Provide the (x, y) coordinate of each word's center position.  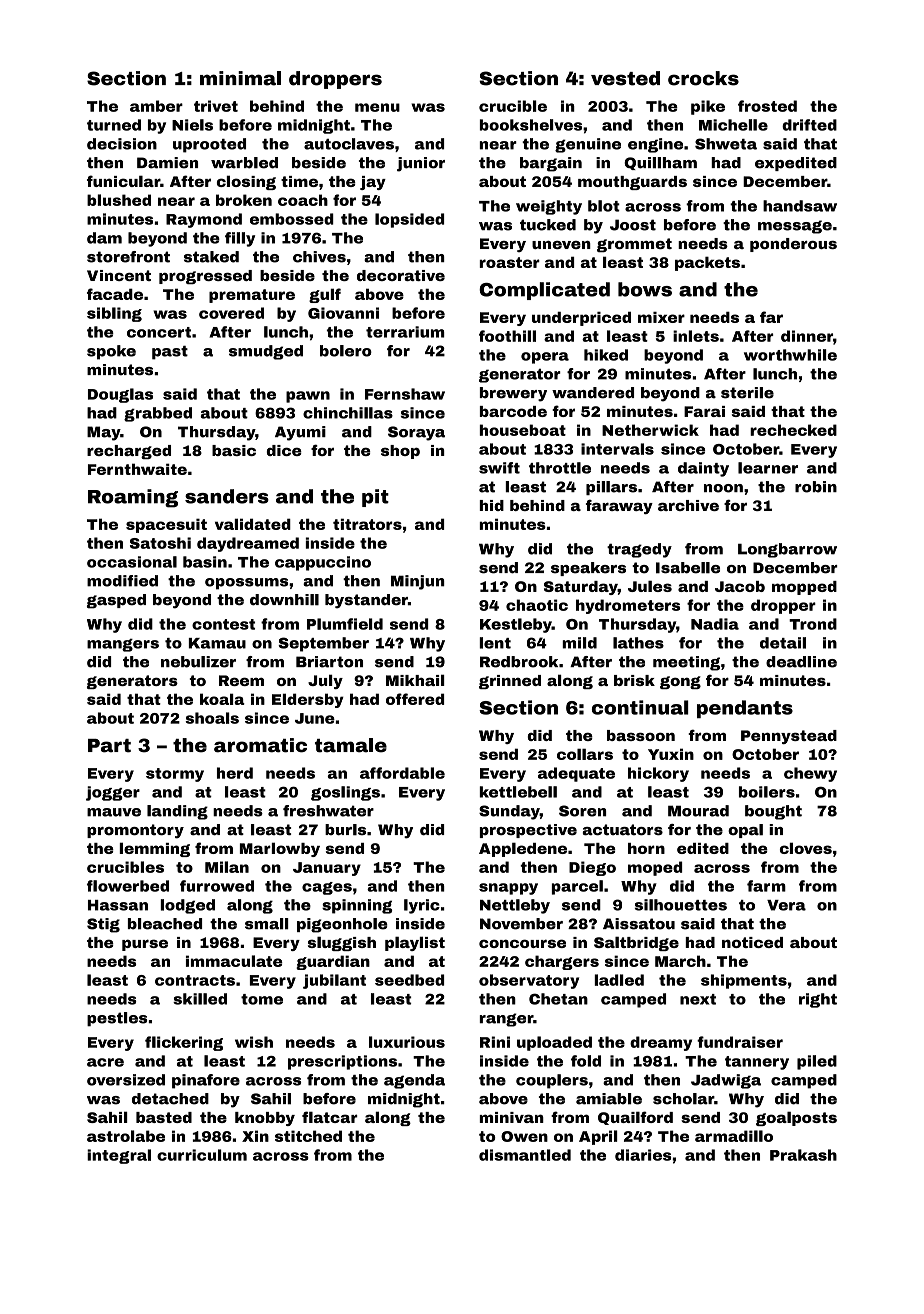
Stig (103, 925)
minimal (240, 78)
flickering (184, 1043)
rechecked (793, 430)
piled (817, 1062)
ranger (506, 1020)
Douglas (120, 395)
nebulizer (198, 662)
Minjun (418, 582)
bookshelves (531, 125)
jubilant (334, 981)
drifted (809, 125)
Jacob (740, 586)
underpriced (581, 319)
